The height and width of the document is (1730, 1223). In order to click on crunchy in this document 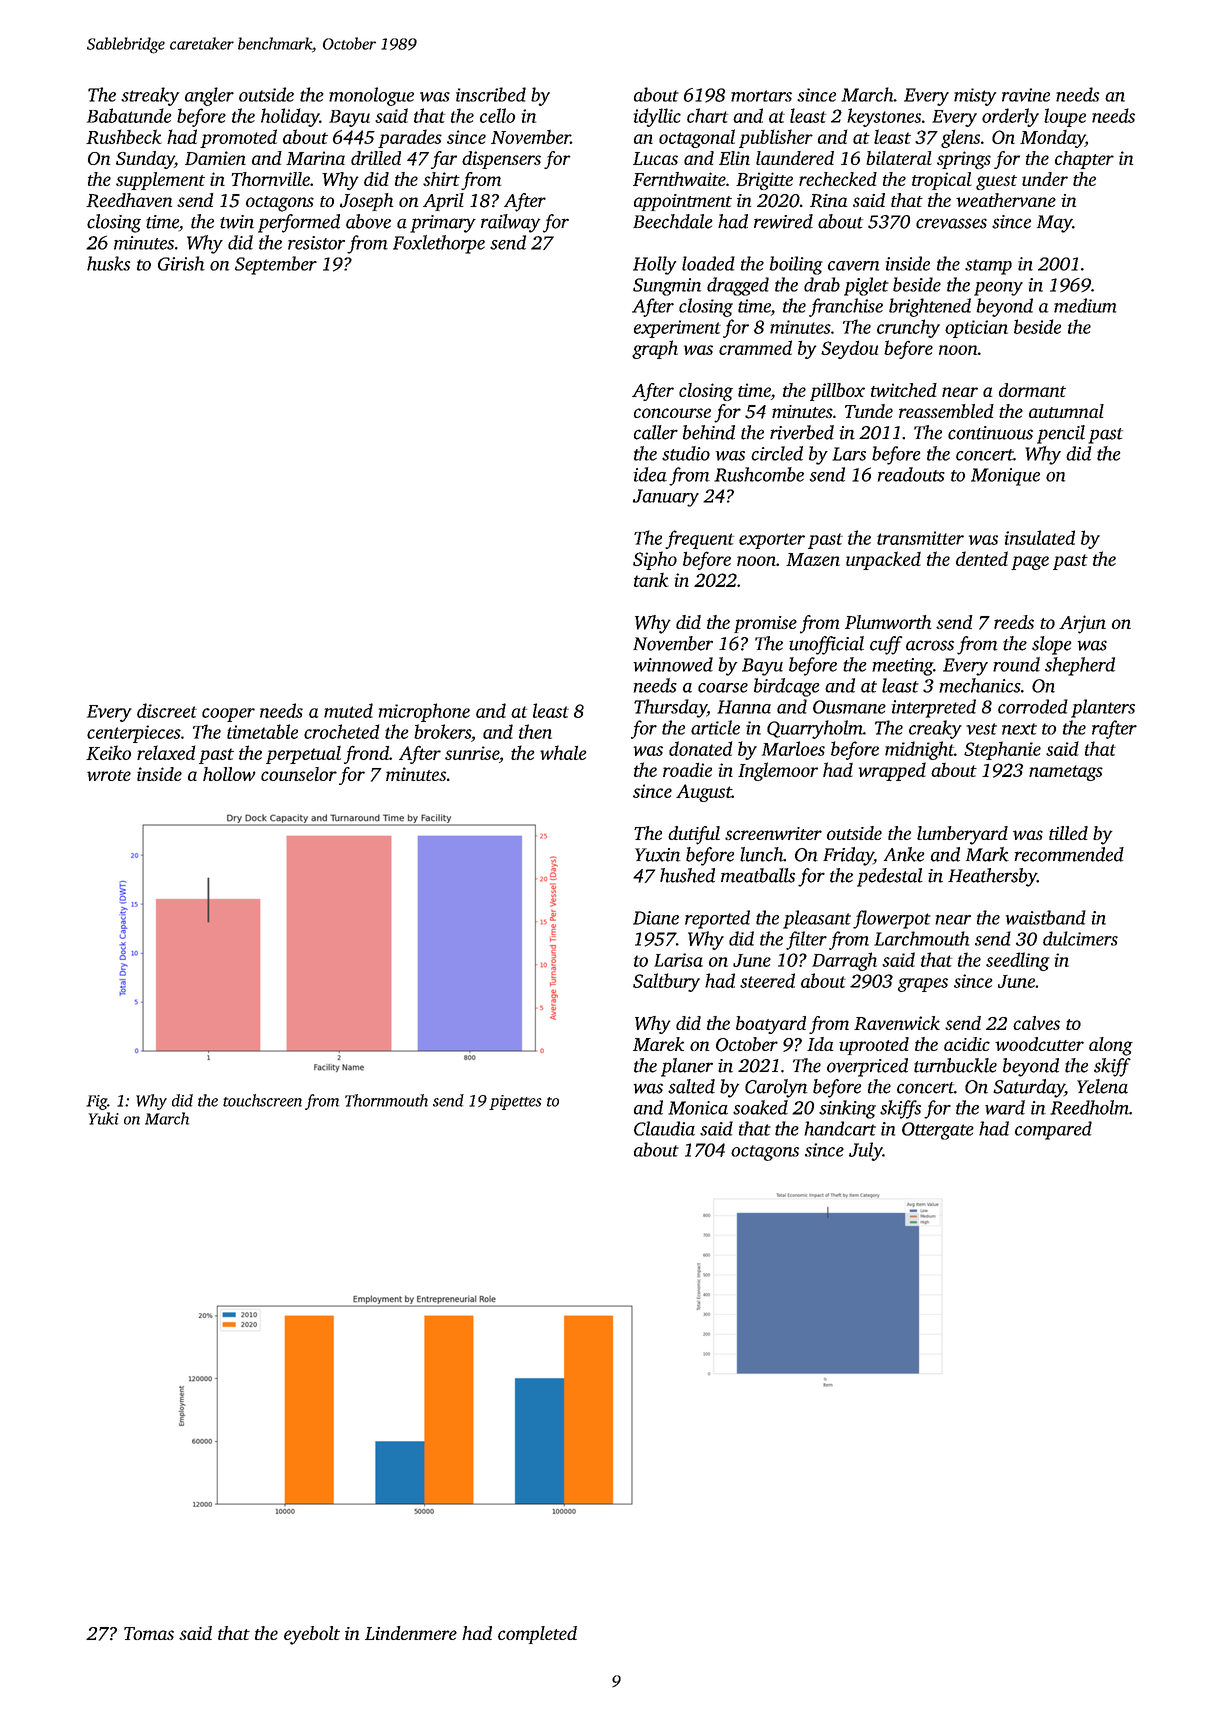, I will do `click(908, 328)`.
